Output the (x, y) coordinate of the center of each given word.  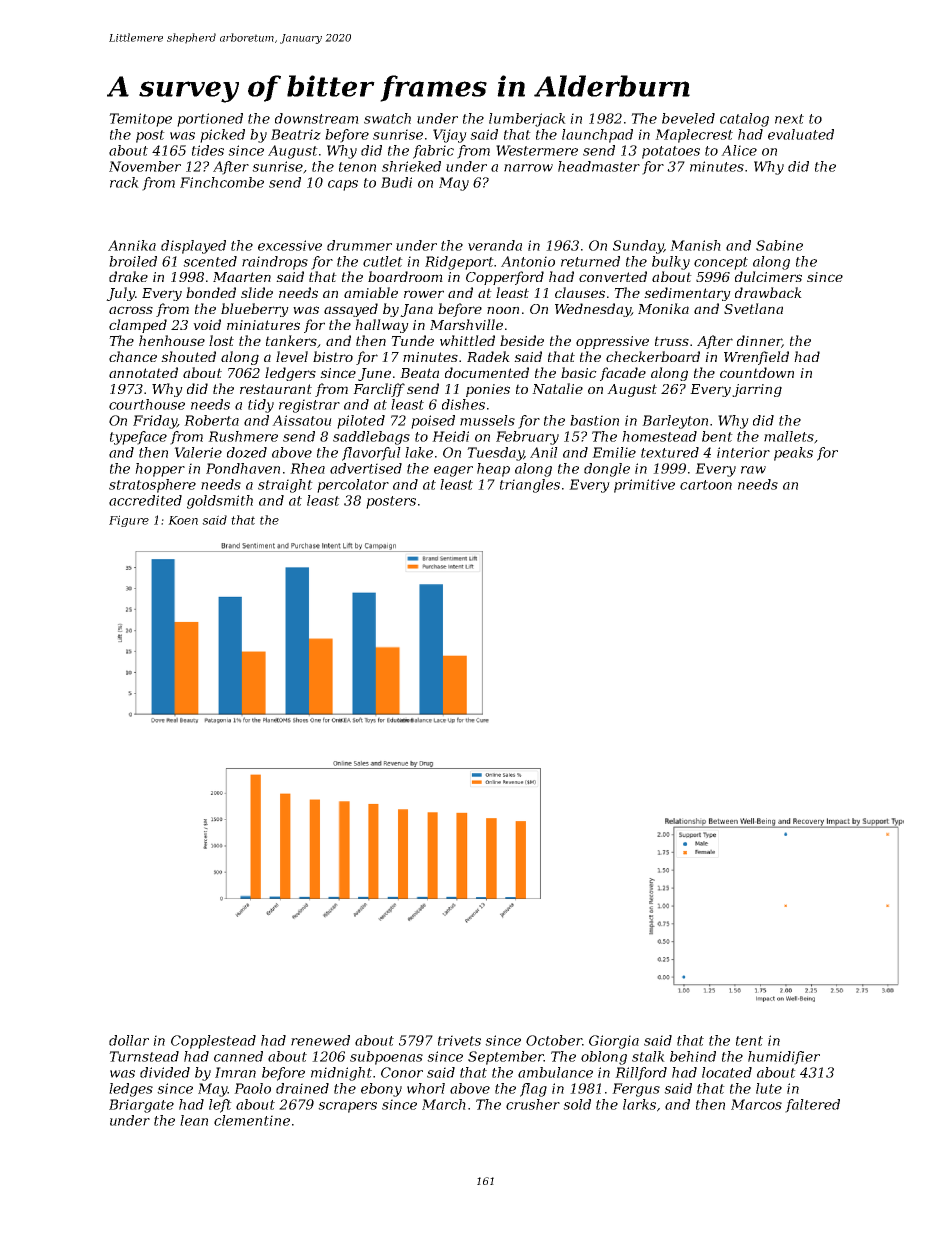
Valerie (198, 452)
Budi (396, 182)
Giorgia (614, 1042)
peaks (793, 454)
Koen (183, 520)
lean (194, 1120)
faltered (812, 1106)
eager (453, 471)
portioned (210, 120)
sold (577, 1104)
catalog (744, 120)
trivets (459, 1040)
